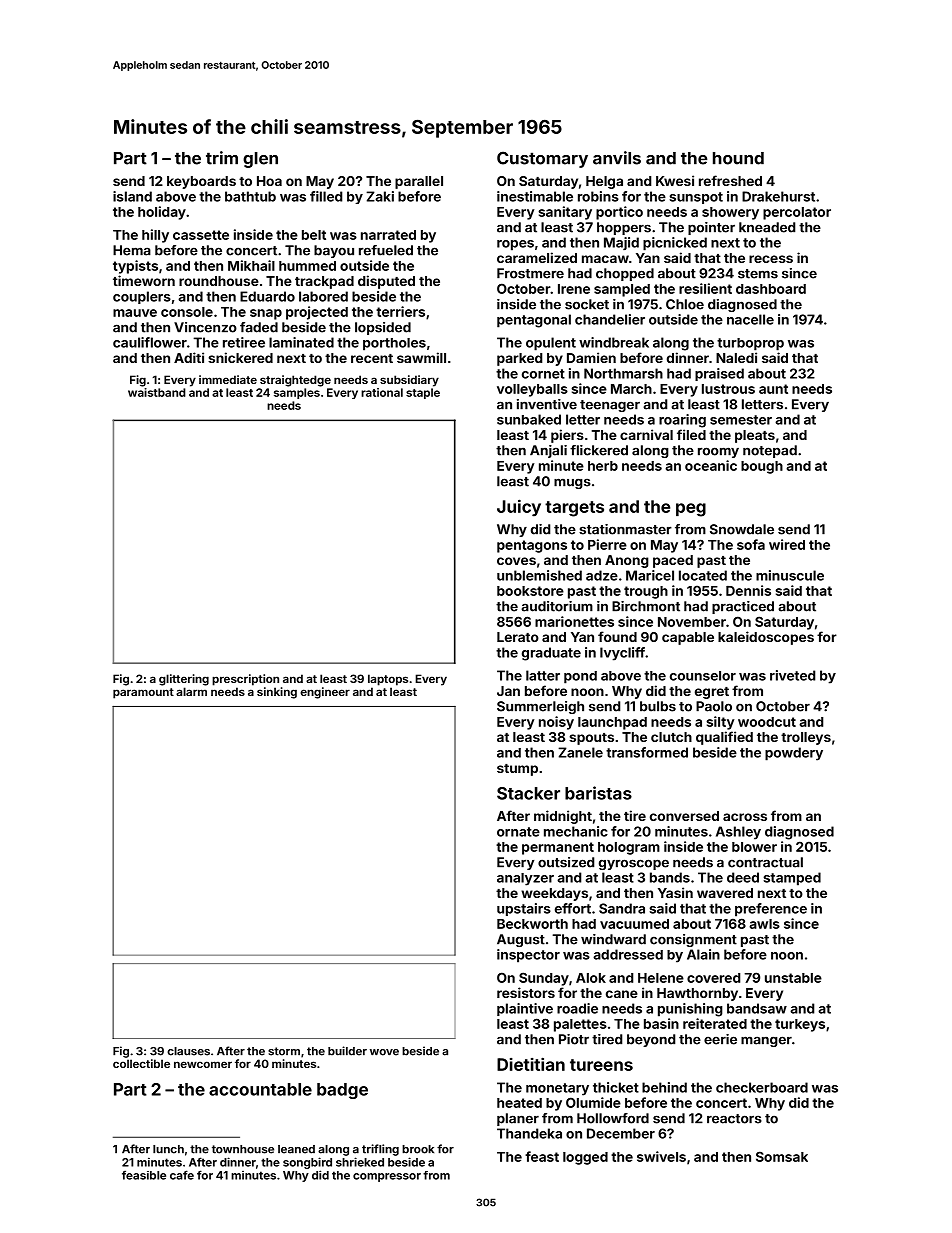  I want to click on newcomer, so click(203, 1064).
